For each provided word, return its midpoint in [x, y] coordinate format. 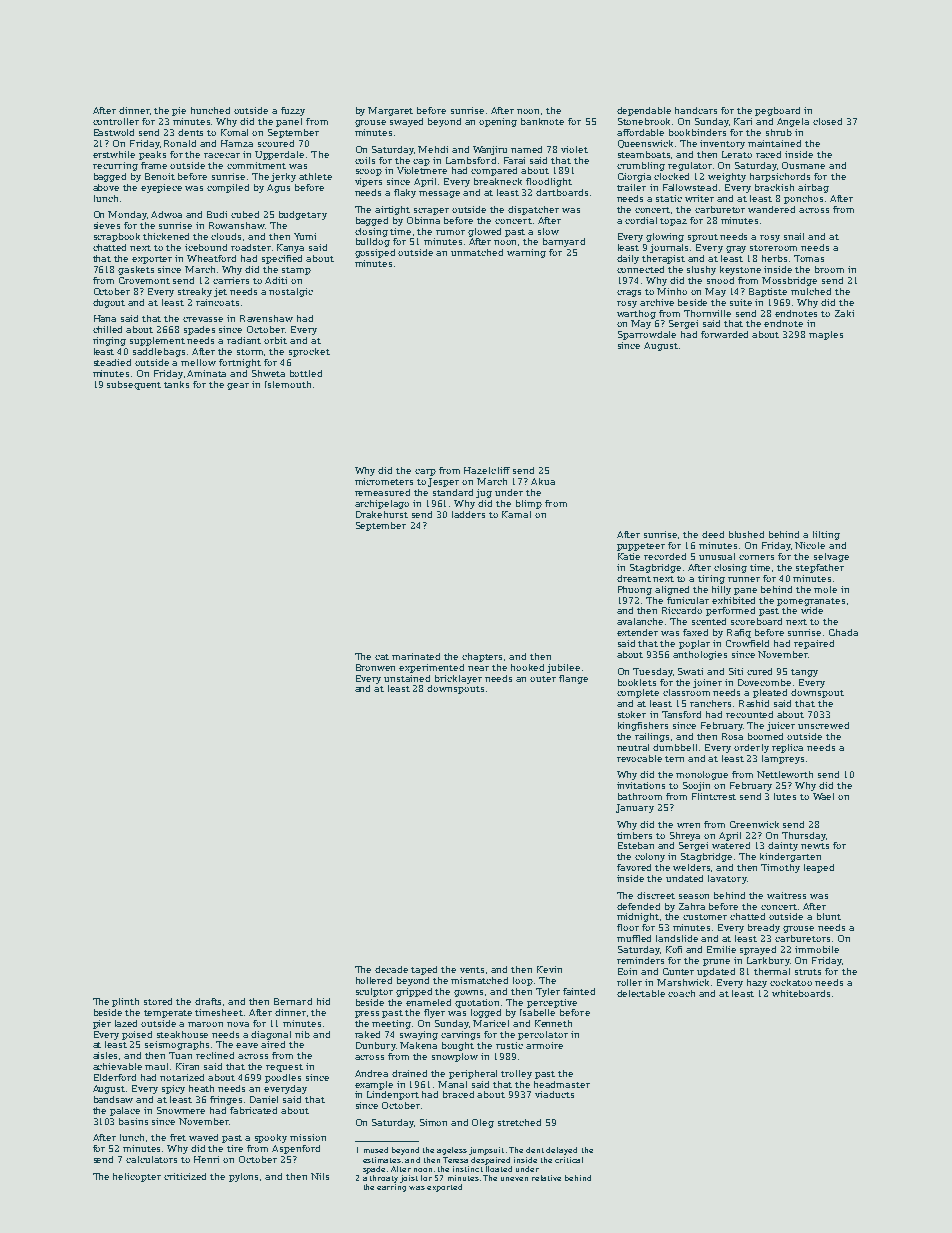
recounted [749, 714]
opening [498, 122]
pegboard [777, 111]
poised [137, 1035]
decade [391, 969]
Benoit [160, 176]
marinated [416, 656]
